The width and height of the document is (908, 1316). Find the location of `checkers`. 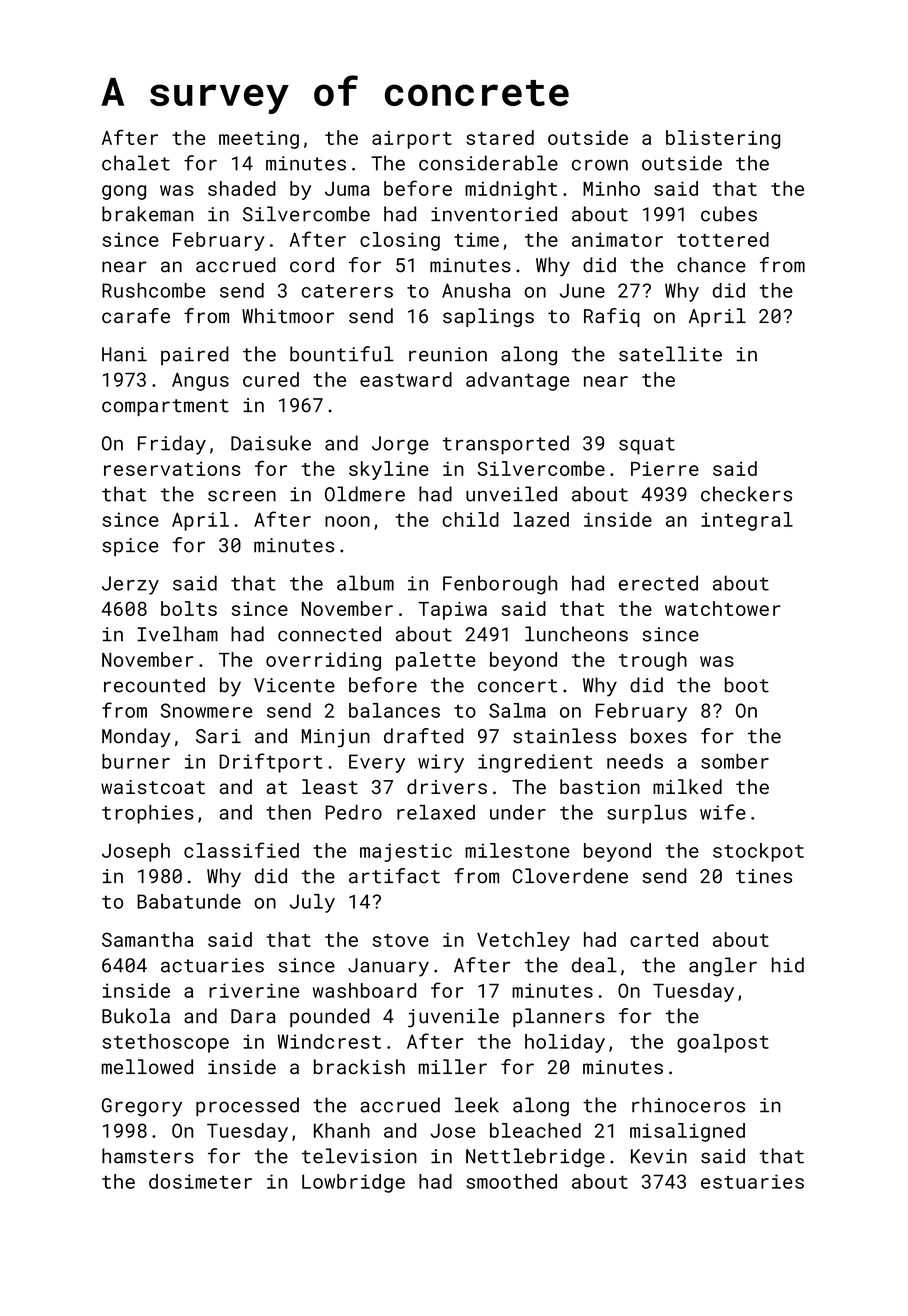

checkers is located at coordinates (746, 494).
